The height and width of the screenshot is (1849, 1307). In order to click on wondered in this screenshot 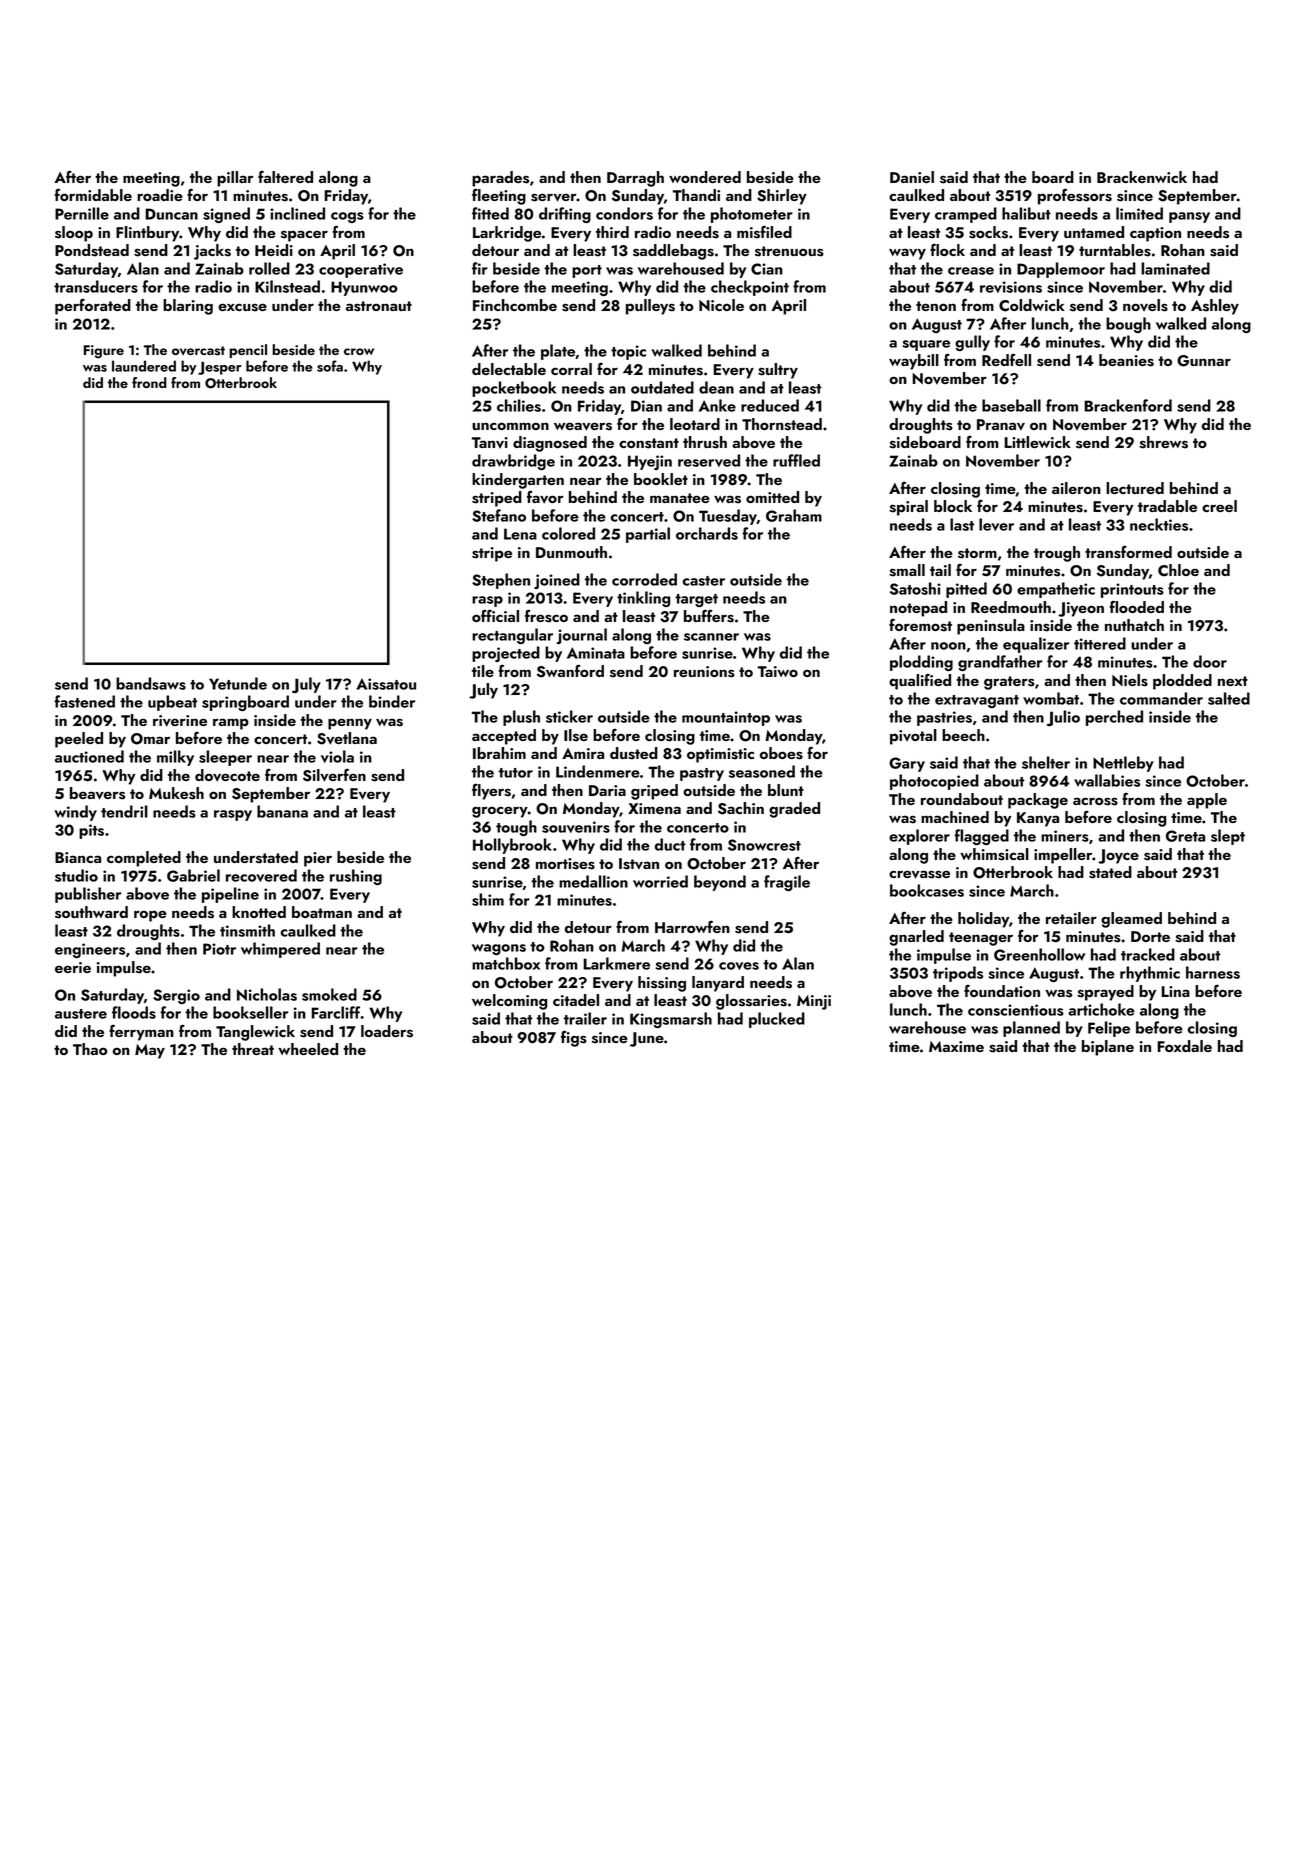, I will do `click(705, 177)`.
